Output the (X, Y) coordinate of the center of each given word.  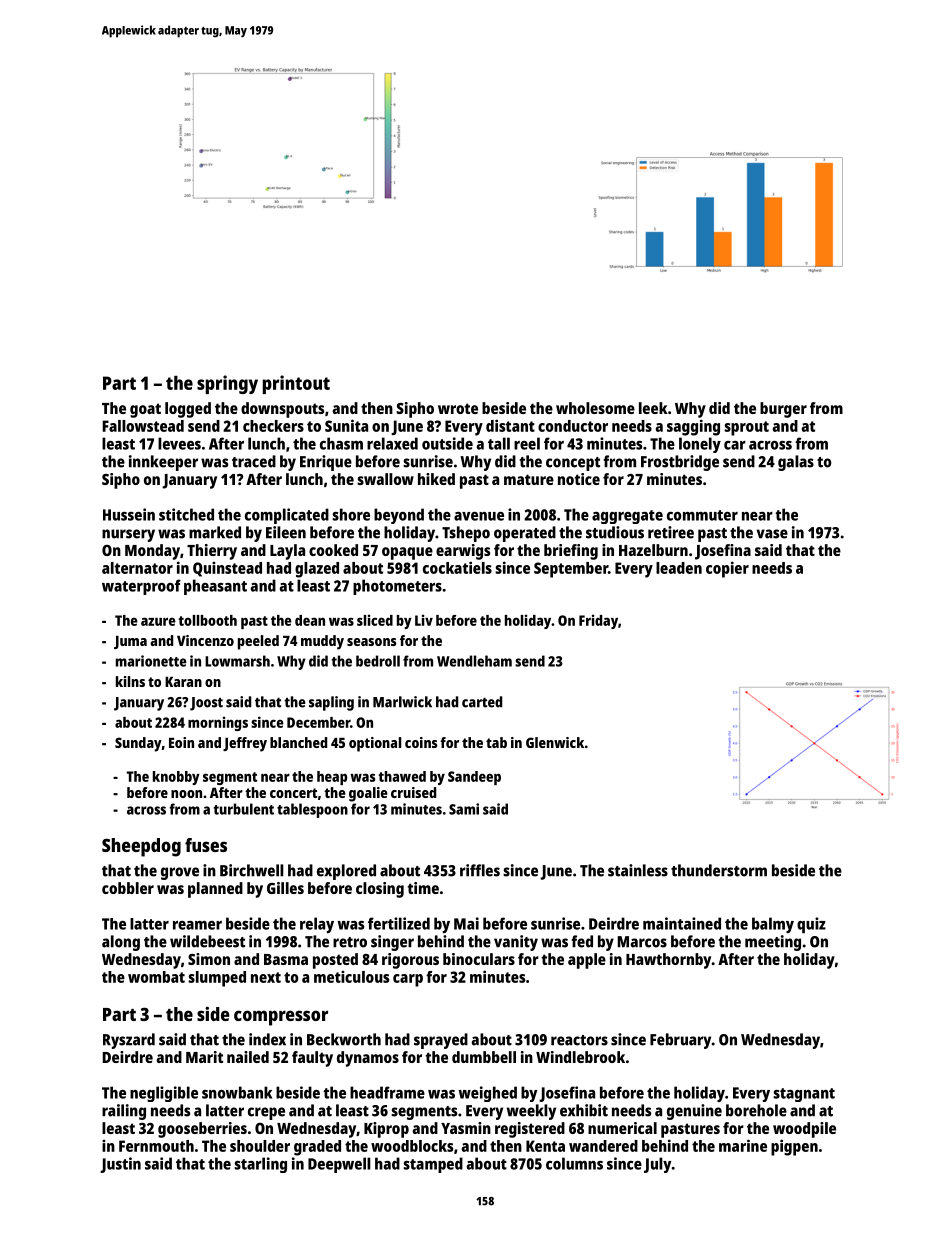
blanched (298, 742)
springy (227, 384)
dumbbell (484, 1057)
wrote (458, 408)
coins (421, 742)
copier (727, 569)
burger (783, 410)
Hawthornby (669, 961)
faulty (312, 1059)
